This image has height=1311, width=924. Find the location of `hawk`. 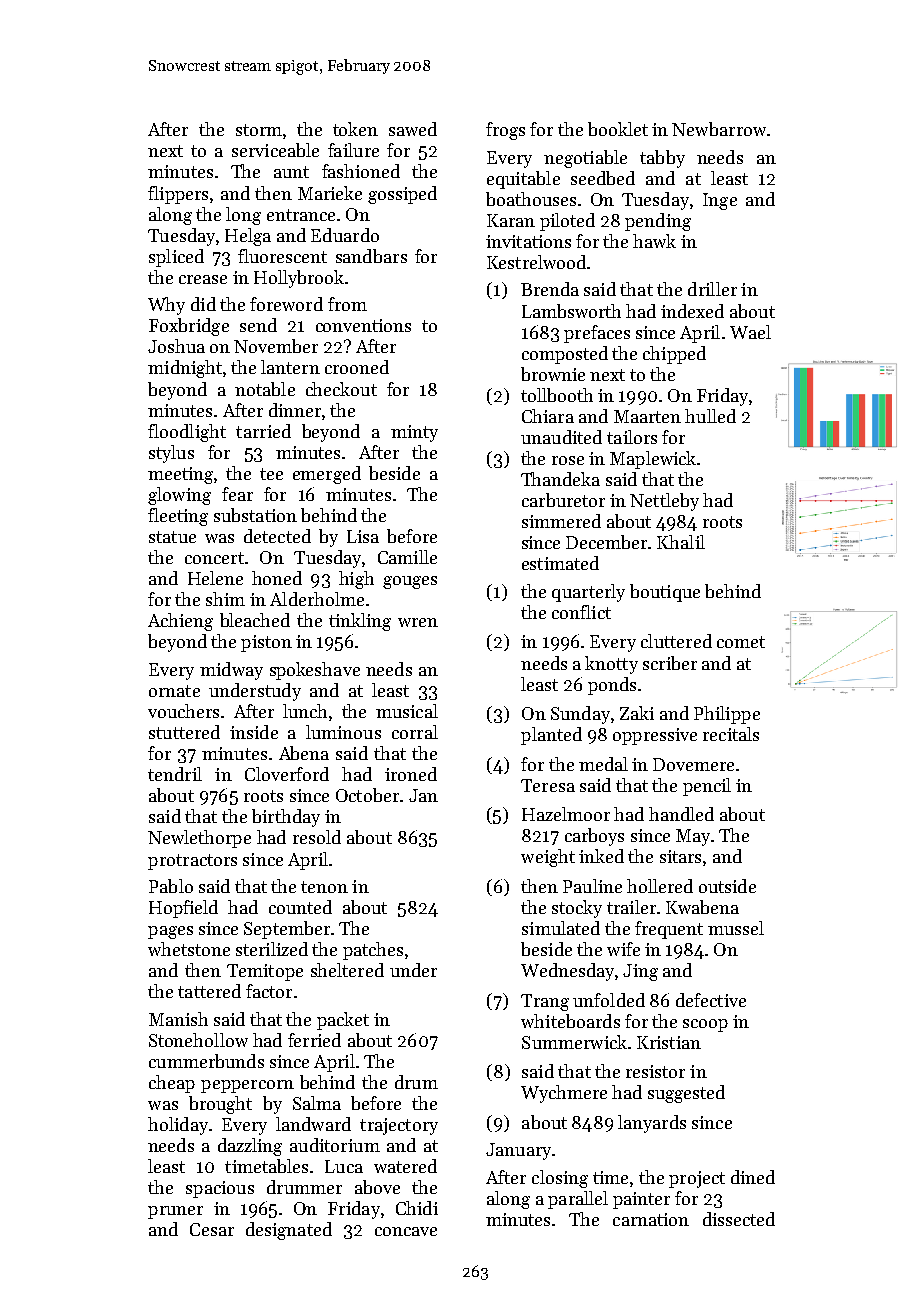

hawk is located at coordinates (654, 241).
